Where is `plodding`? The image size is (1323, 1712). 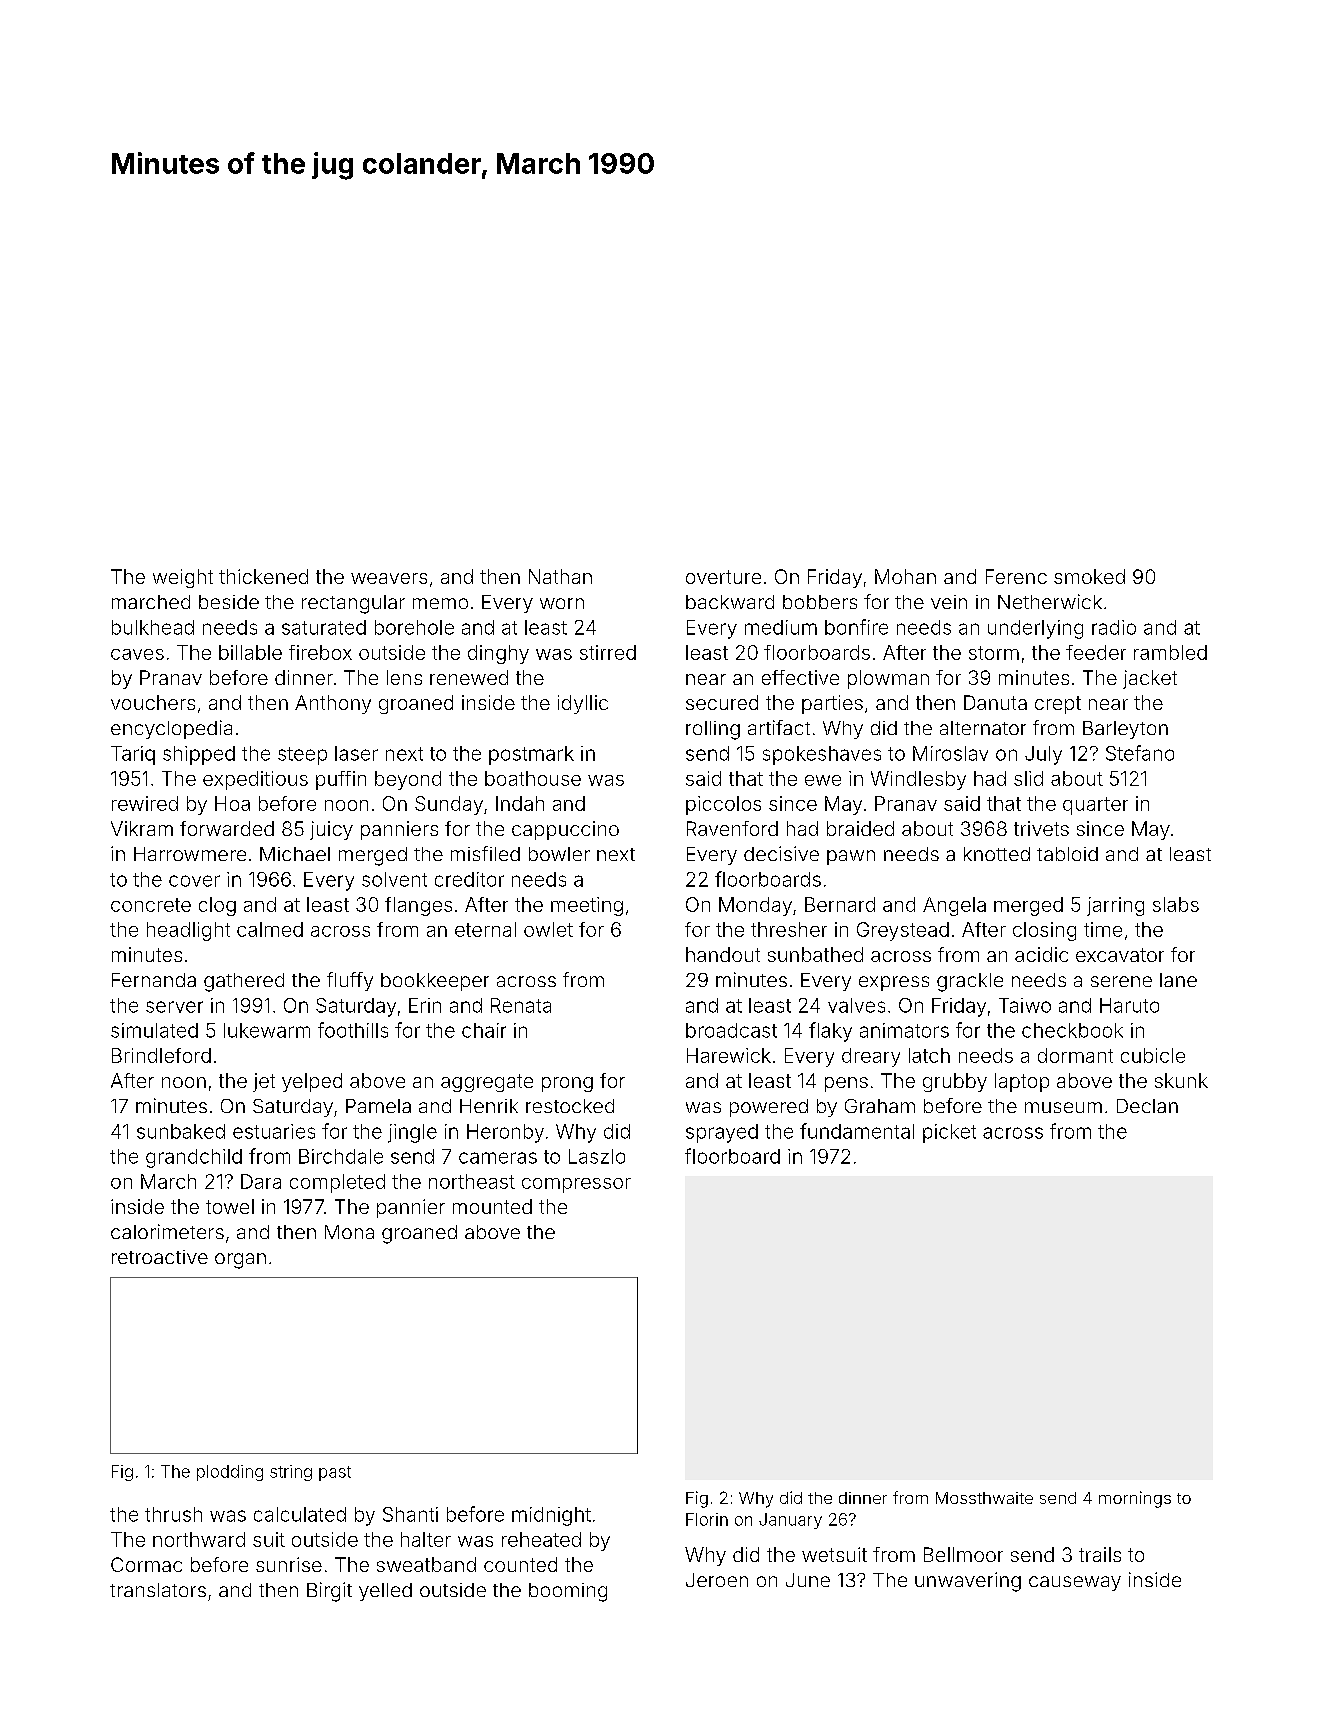
plodding is located at coordinates (230, 1473).
